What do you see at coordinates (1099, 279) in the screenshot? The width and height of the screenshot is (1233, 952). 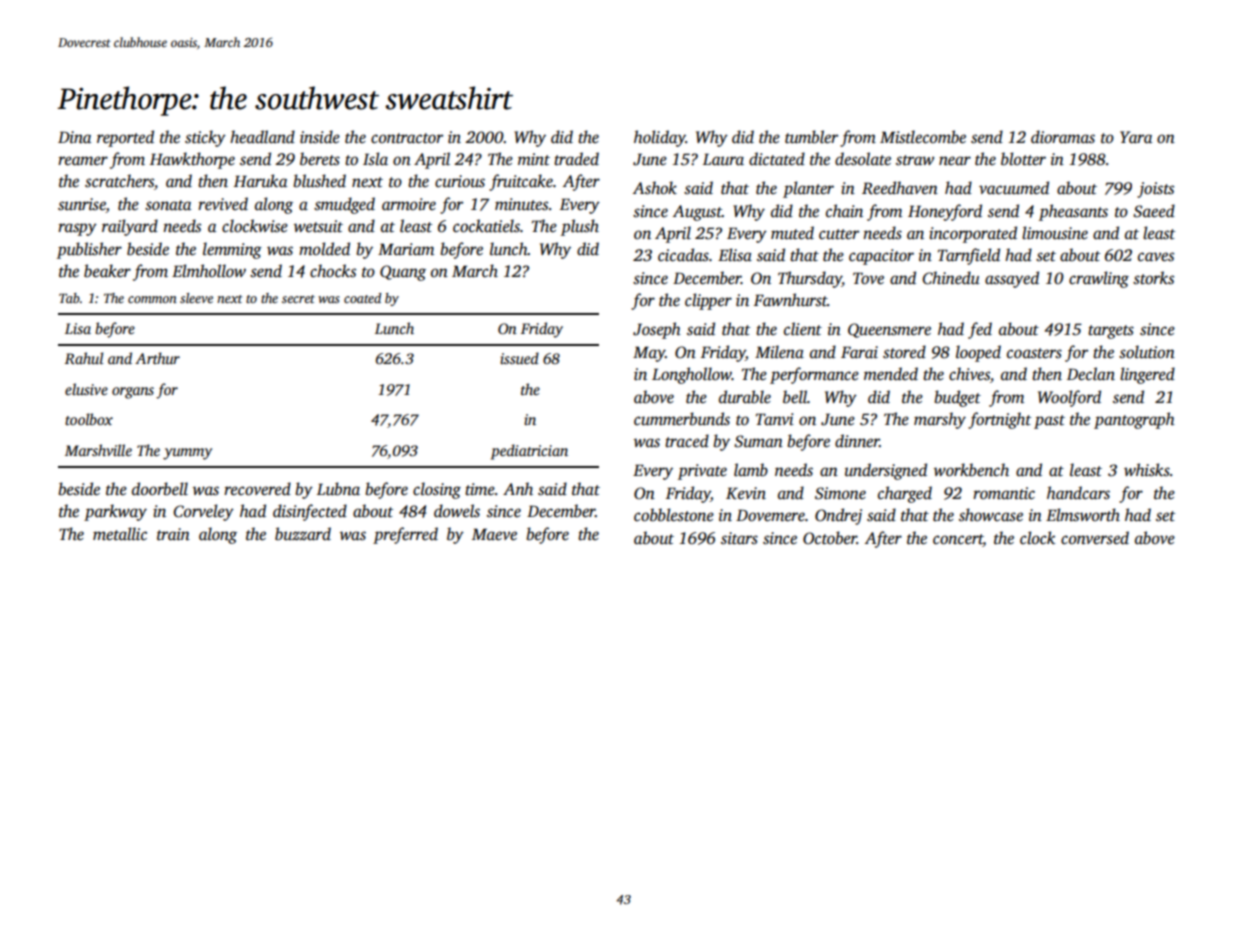 I see `crawling` at bounding box center [1099, 279].
